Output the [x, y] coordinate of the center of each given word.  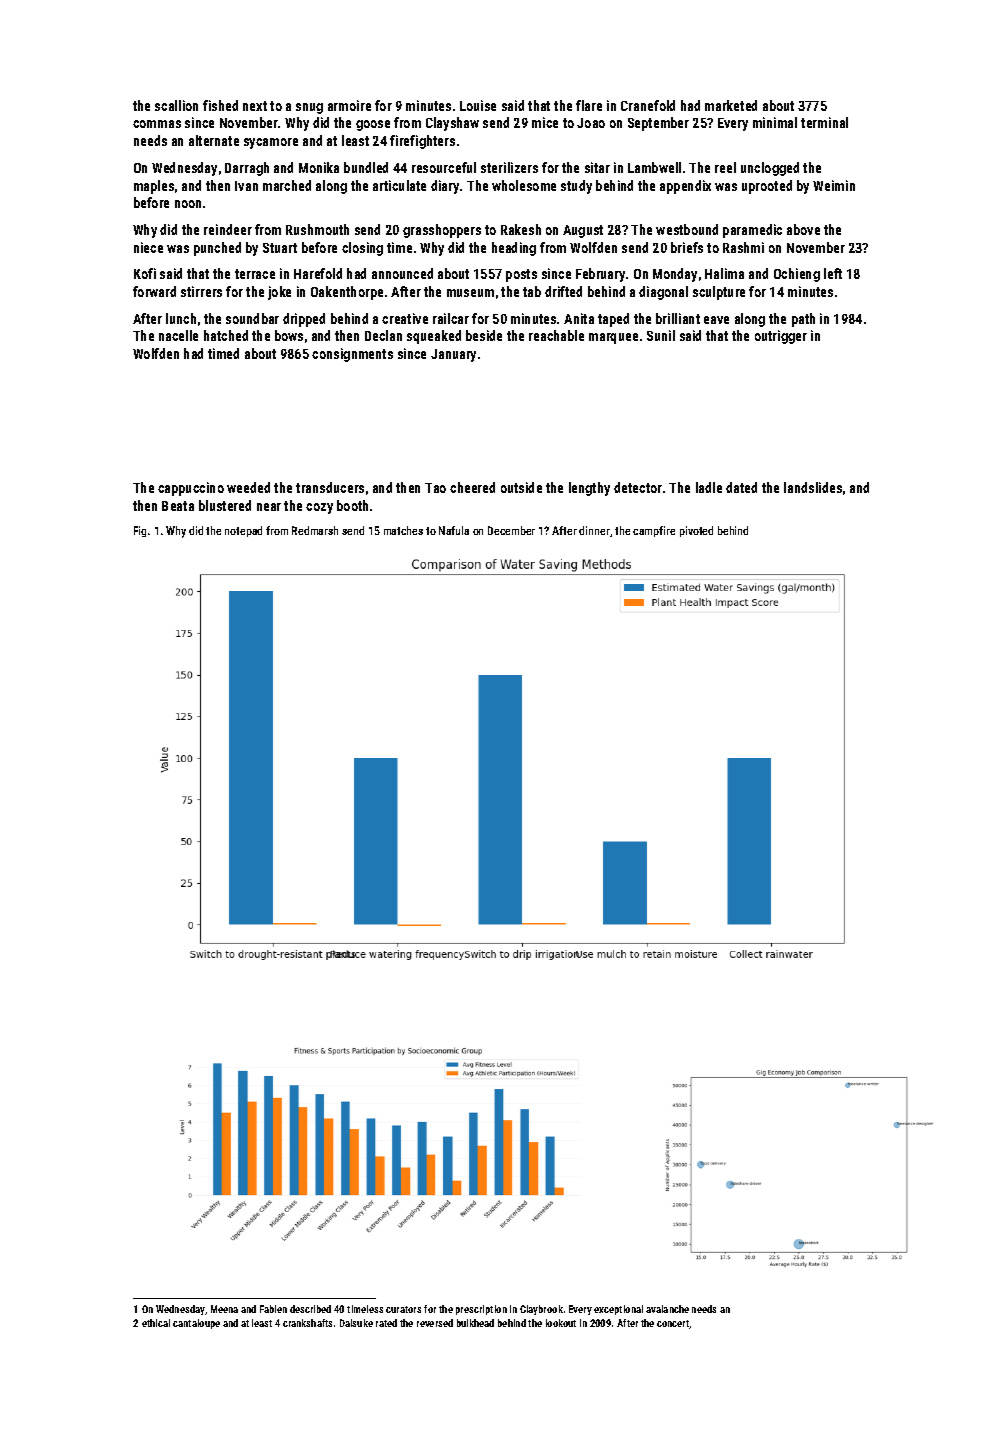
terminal [824, 122]
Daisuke [356, 1323]
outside [521, 487]
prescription [481, 1310]
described [310, 1309]
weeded [248, 487]
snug [309, 108]
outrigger [781, 337]
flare [589, 105]
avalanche [667, 1309]
